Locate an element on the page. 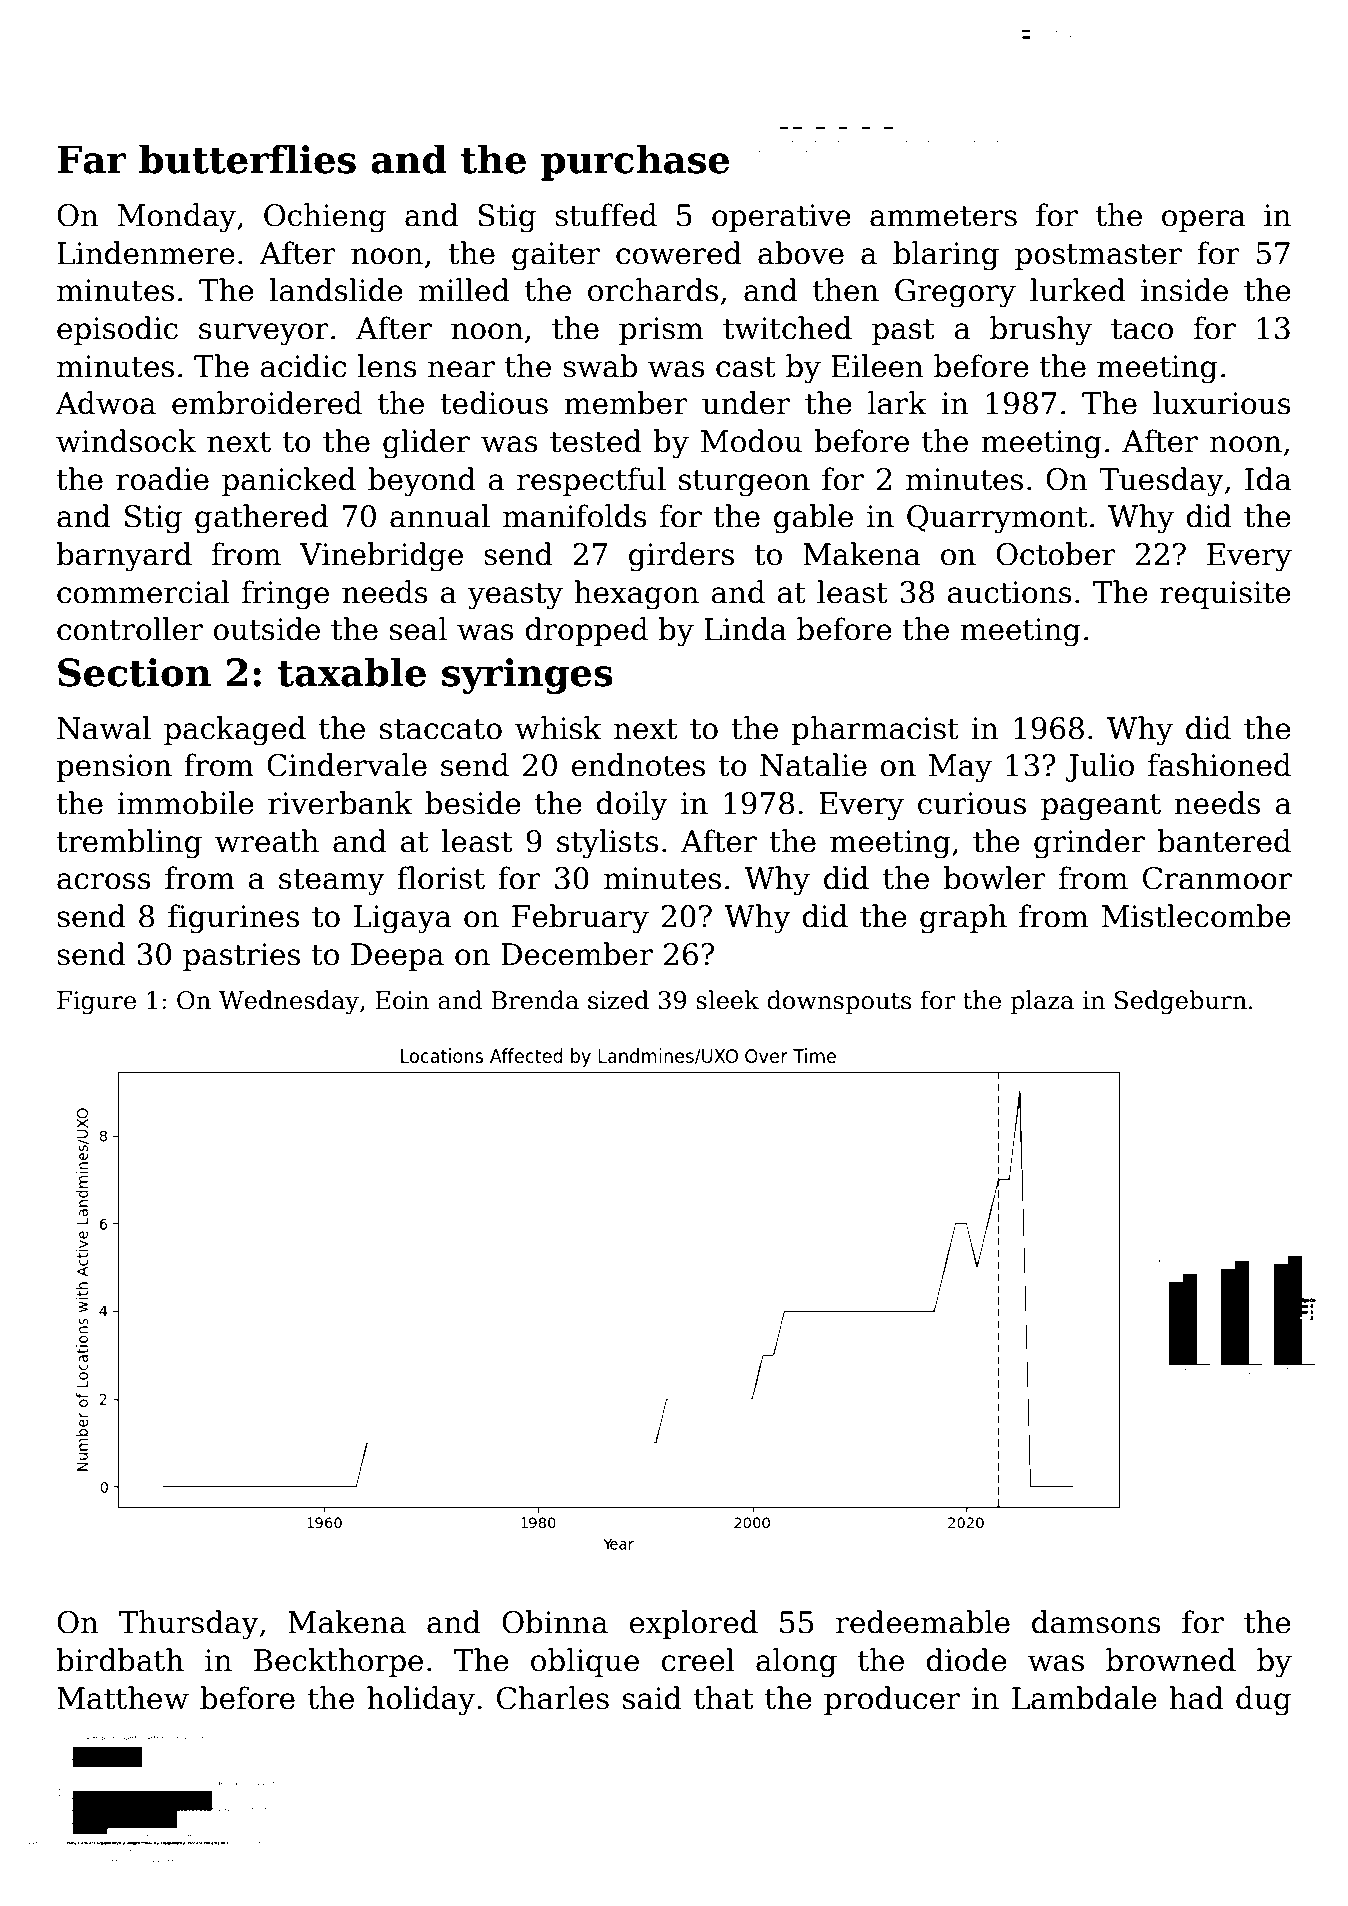  butterflies is located at coordinates (247, 159).
